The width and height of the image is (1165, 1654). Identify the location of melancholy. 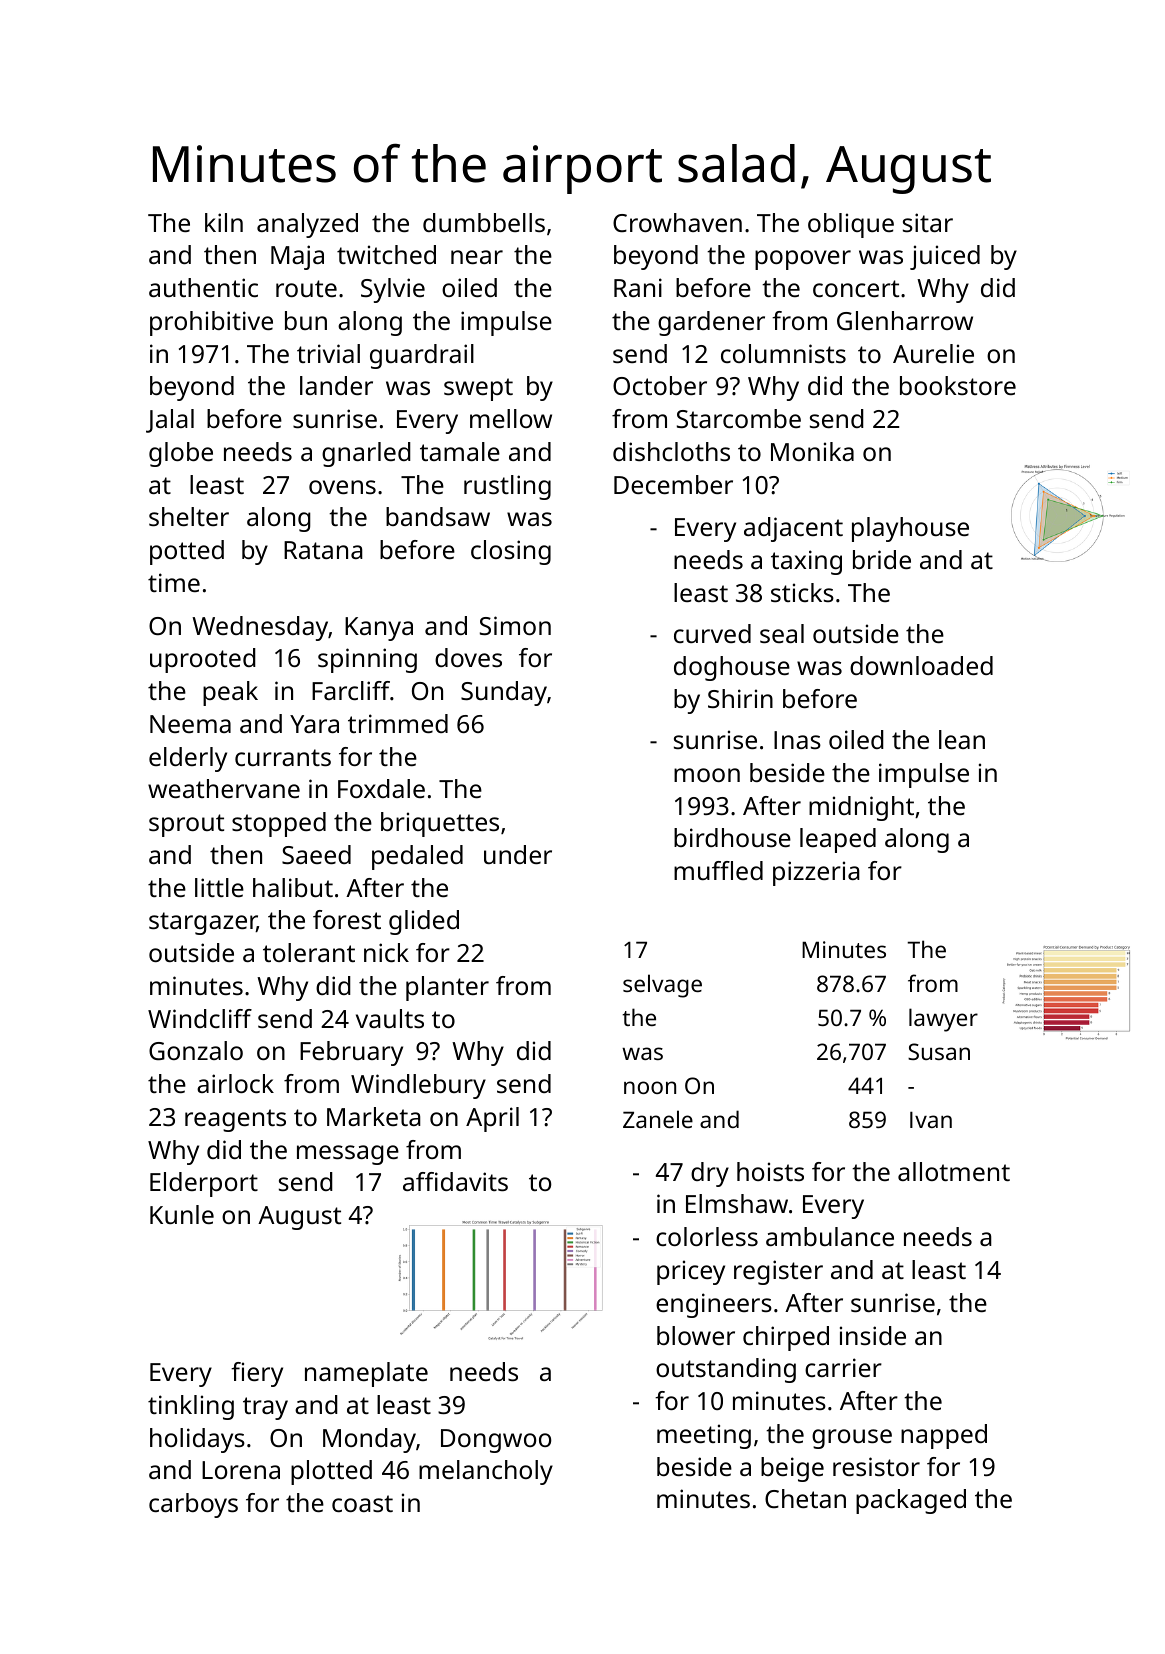
(486, 1472).
